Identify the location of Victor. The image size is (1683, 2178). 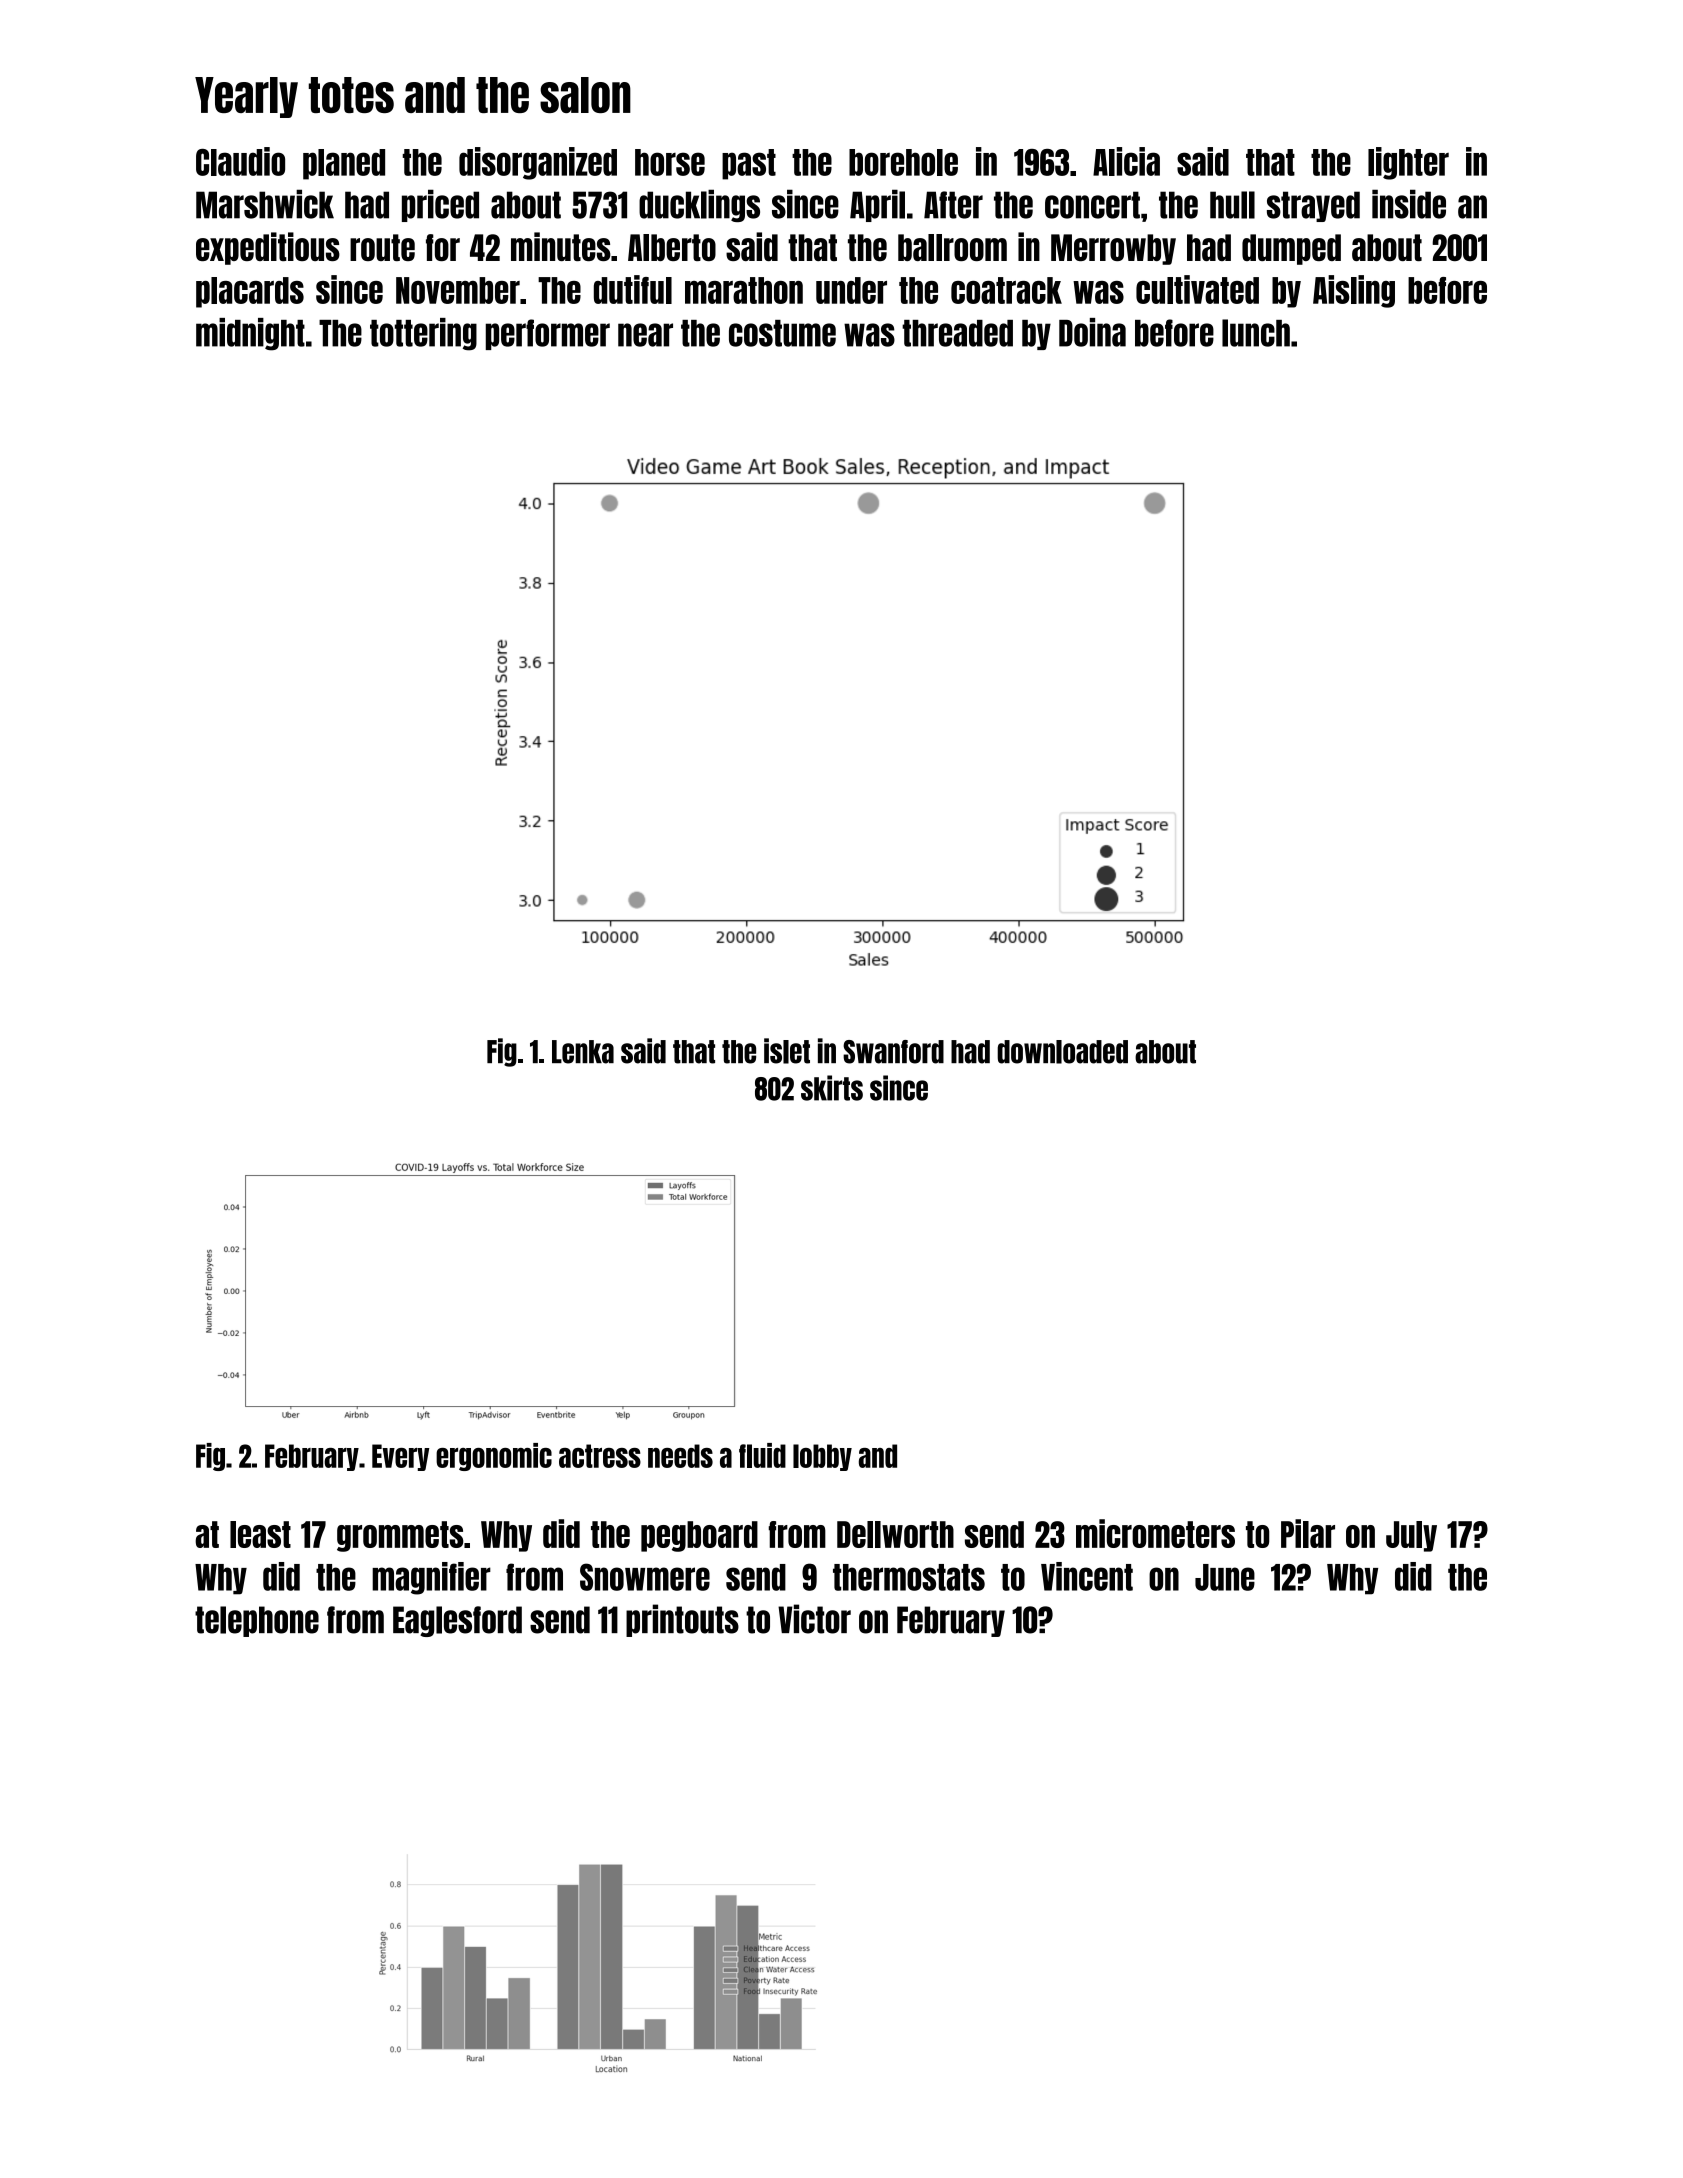
(814, 1619).
